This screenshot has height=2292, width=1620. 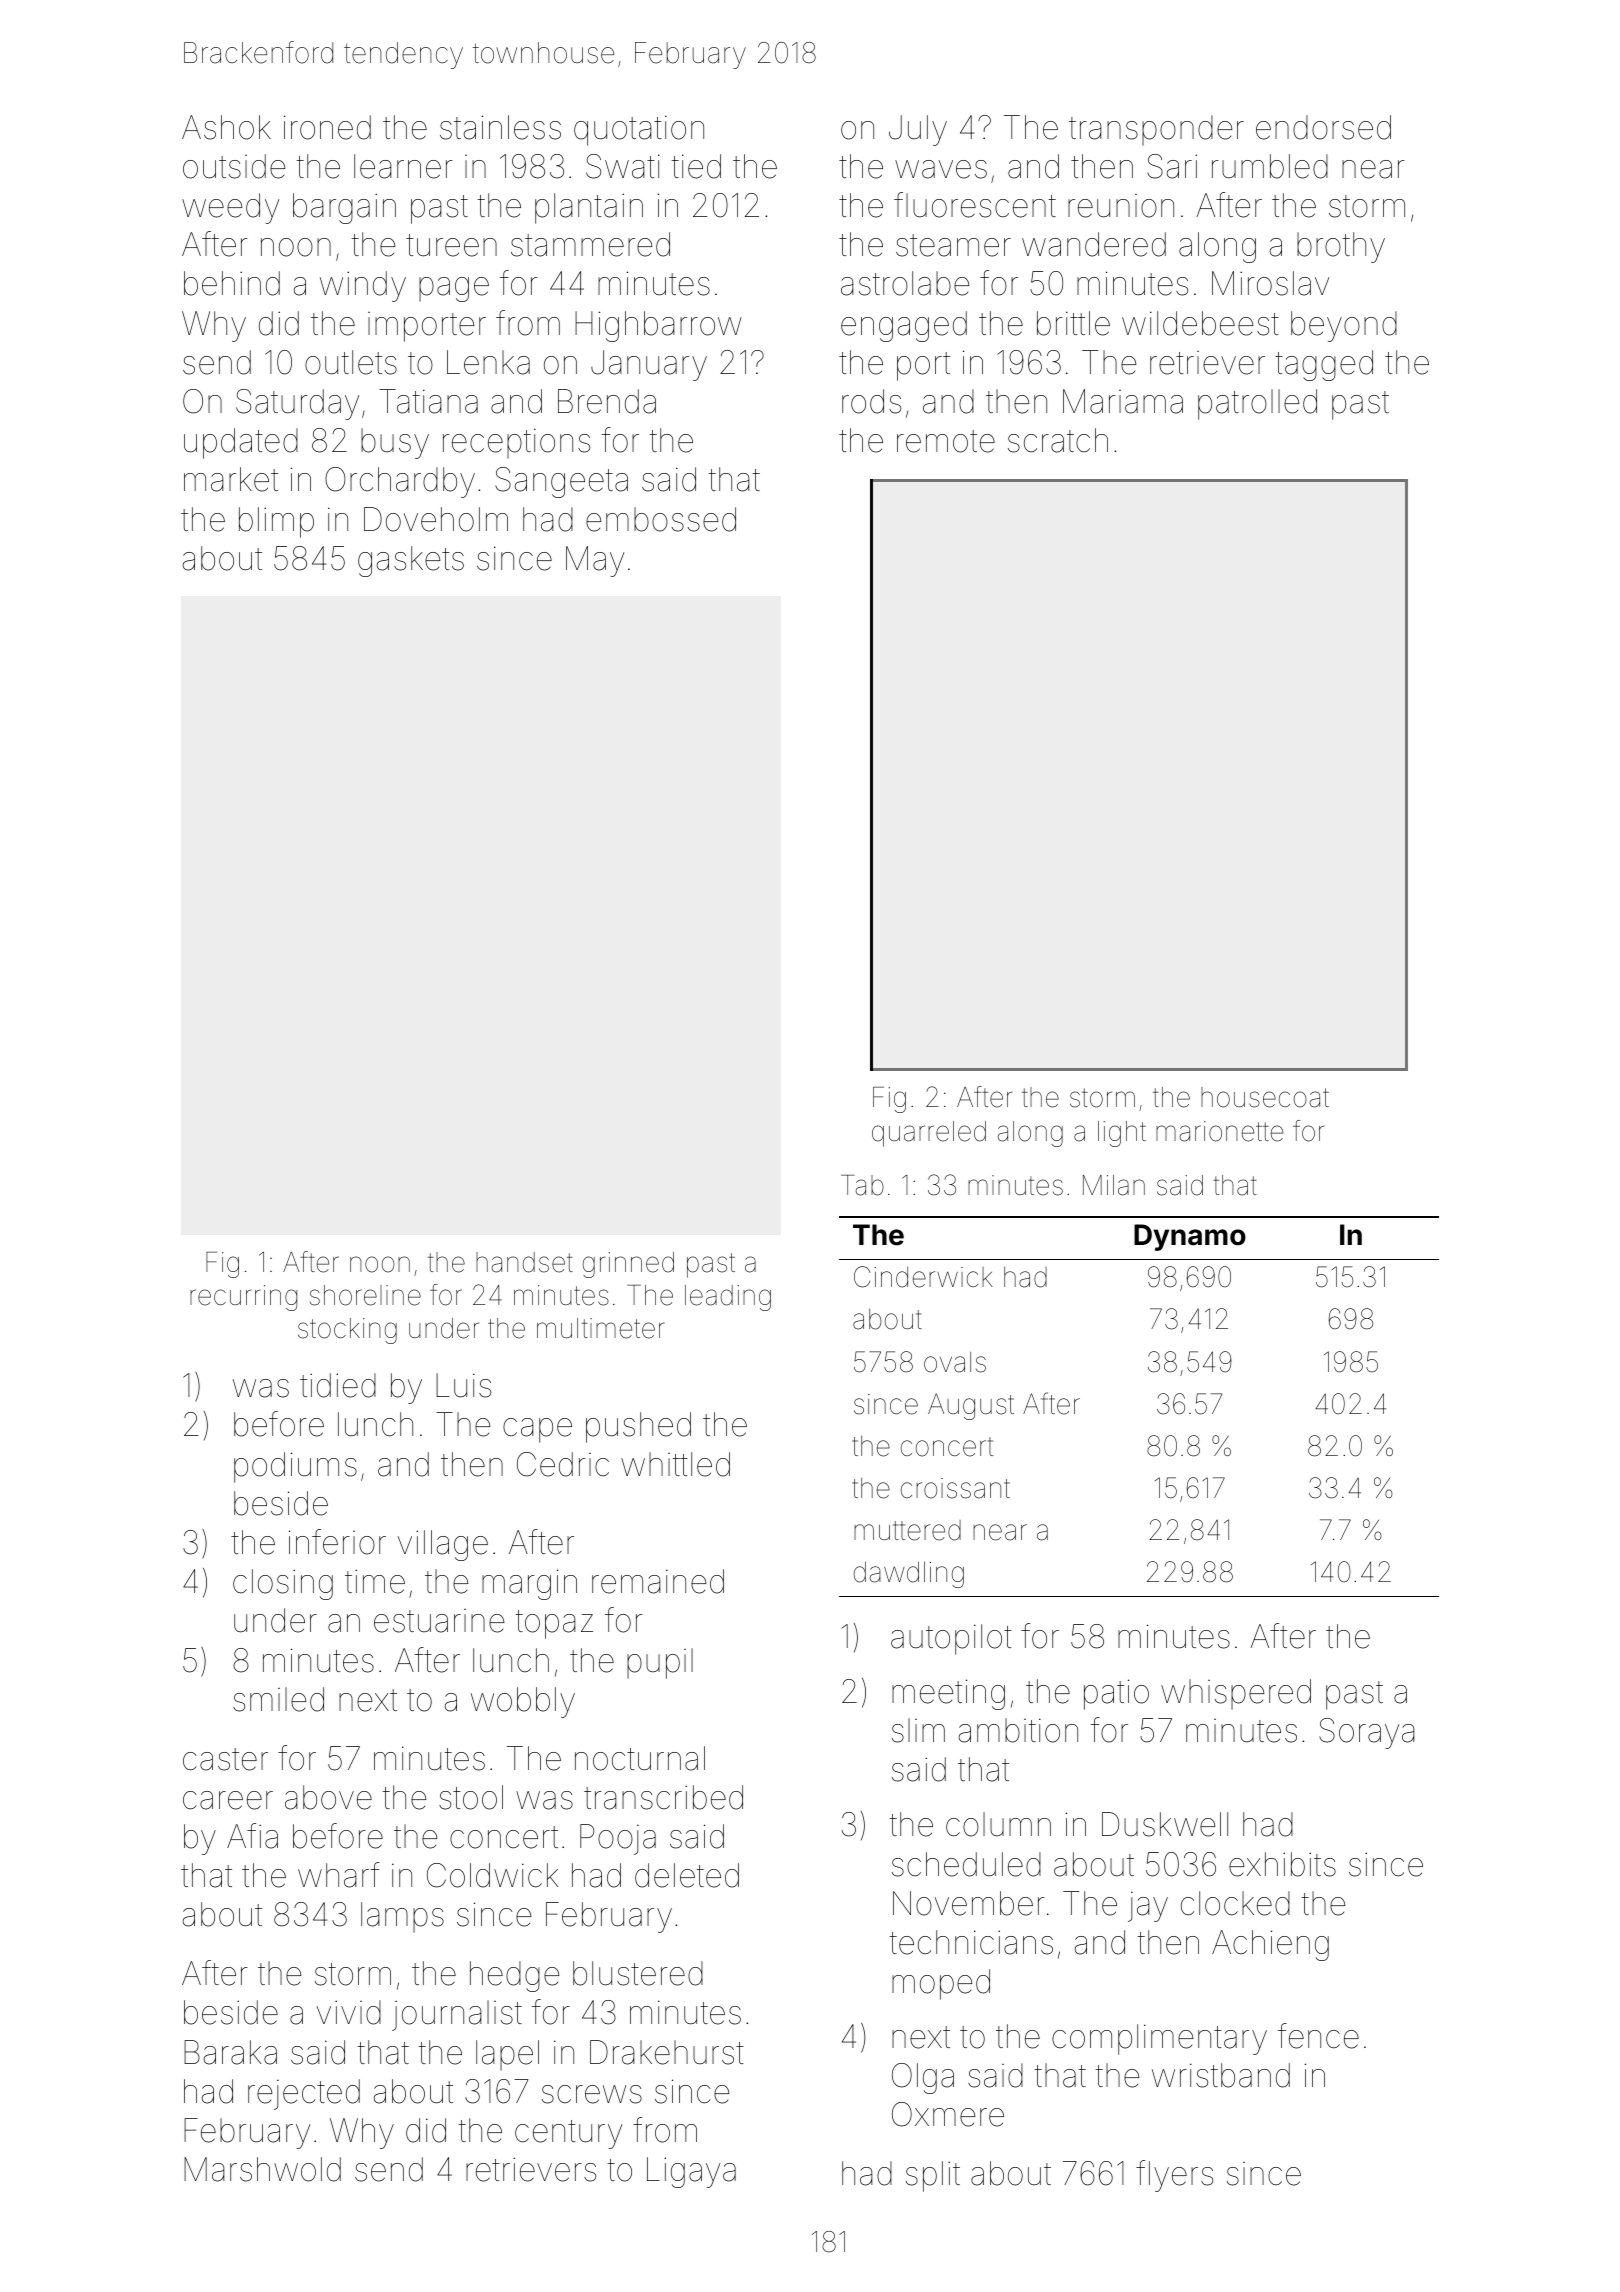 I want to click on quarreled, so click(x=929, y=1134).
